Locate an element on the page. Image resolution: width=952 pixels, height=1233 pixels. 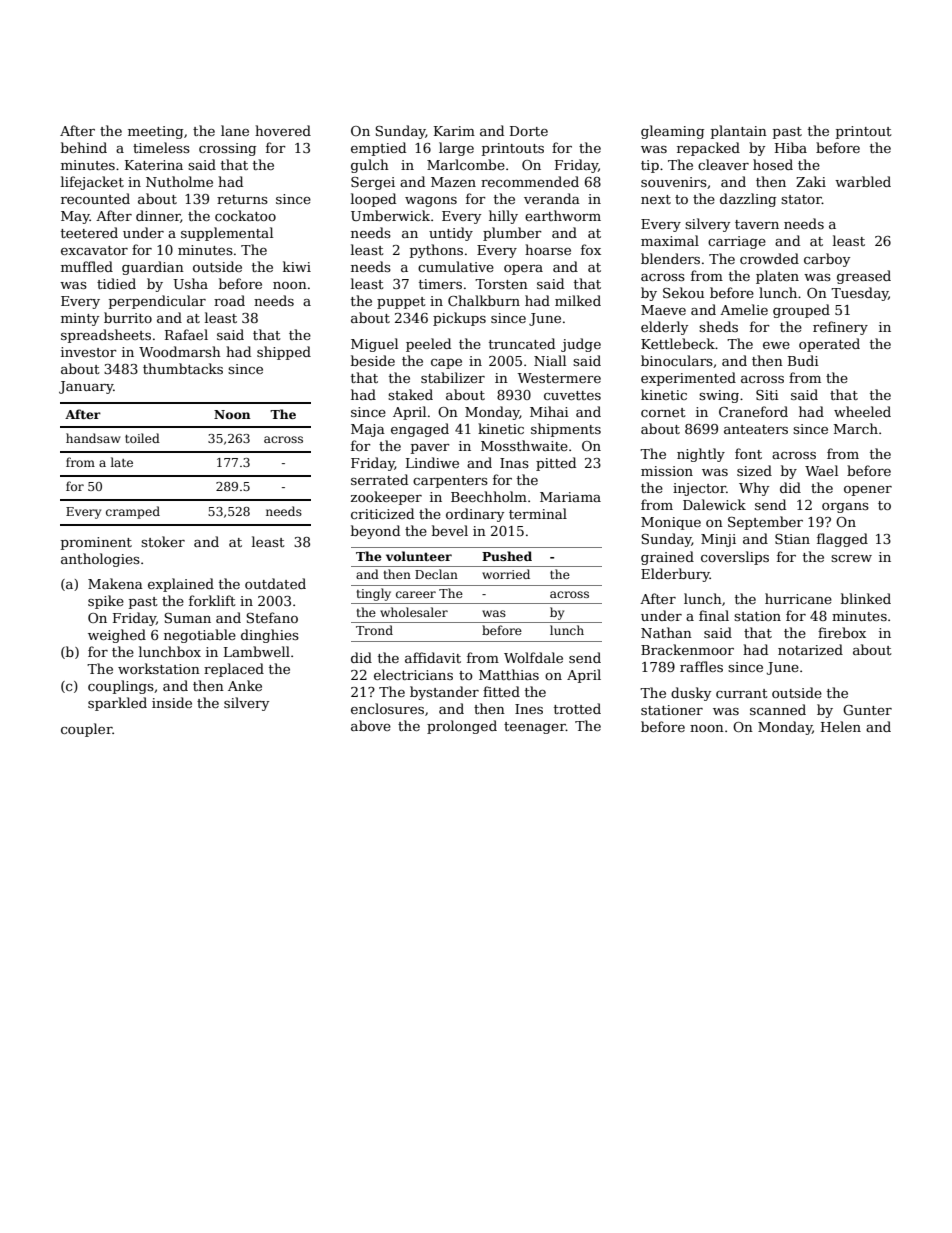
Dorte is located at coordinates (529, 131).
